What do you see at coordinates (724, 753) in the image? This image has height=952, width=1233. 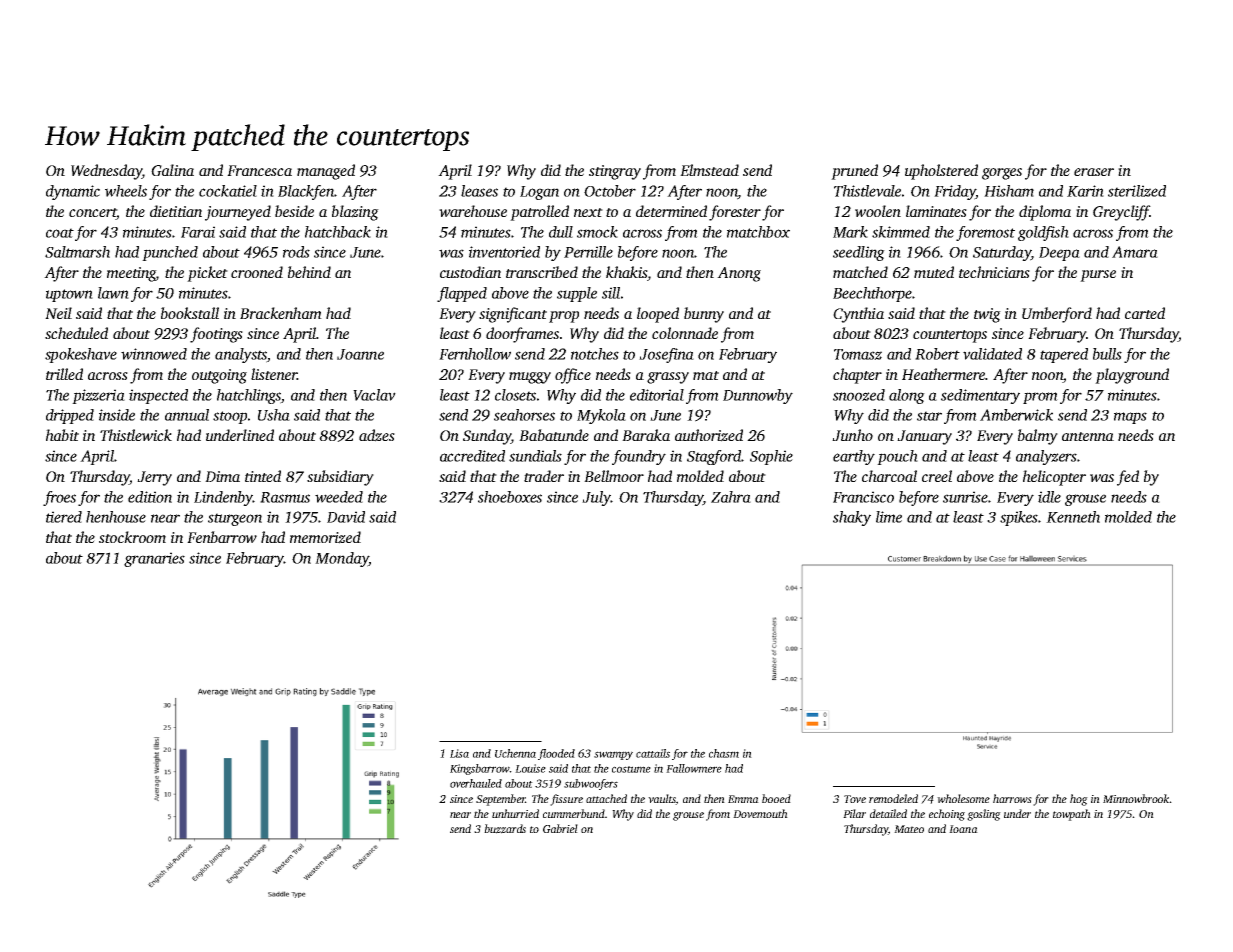 I see `chasm` at bounding box center [724, 753].
